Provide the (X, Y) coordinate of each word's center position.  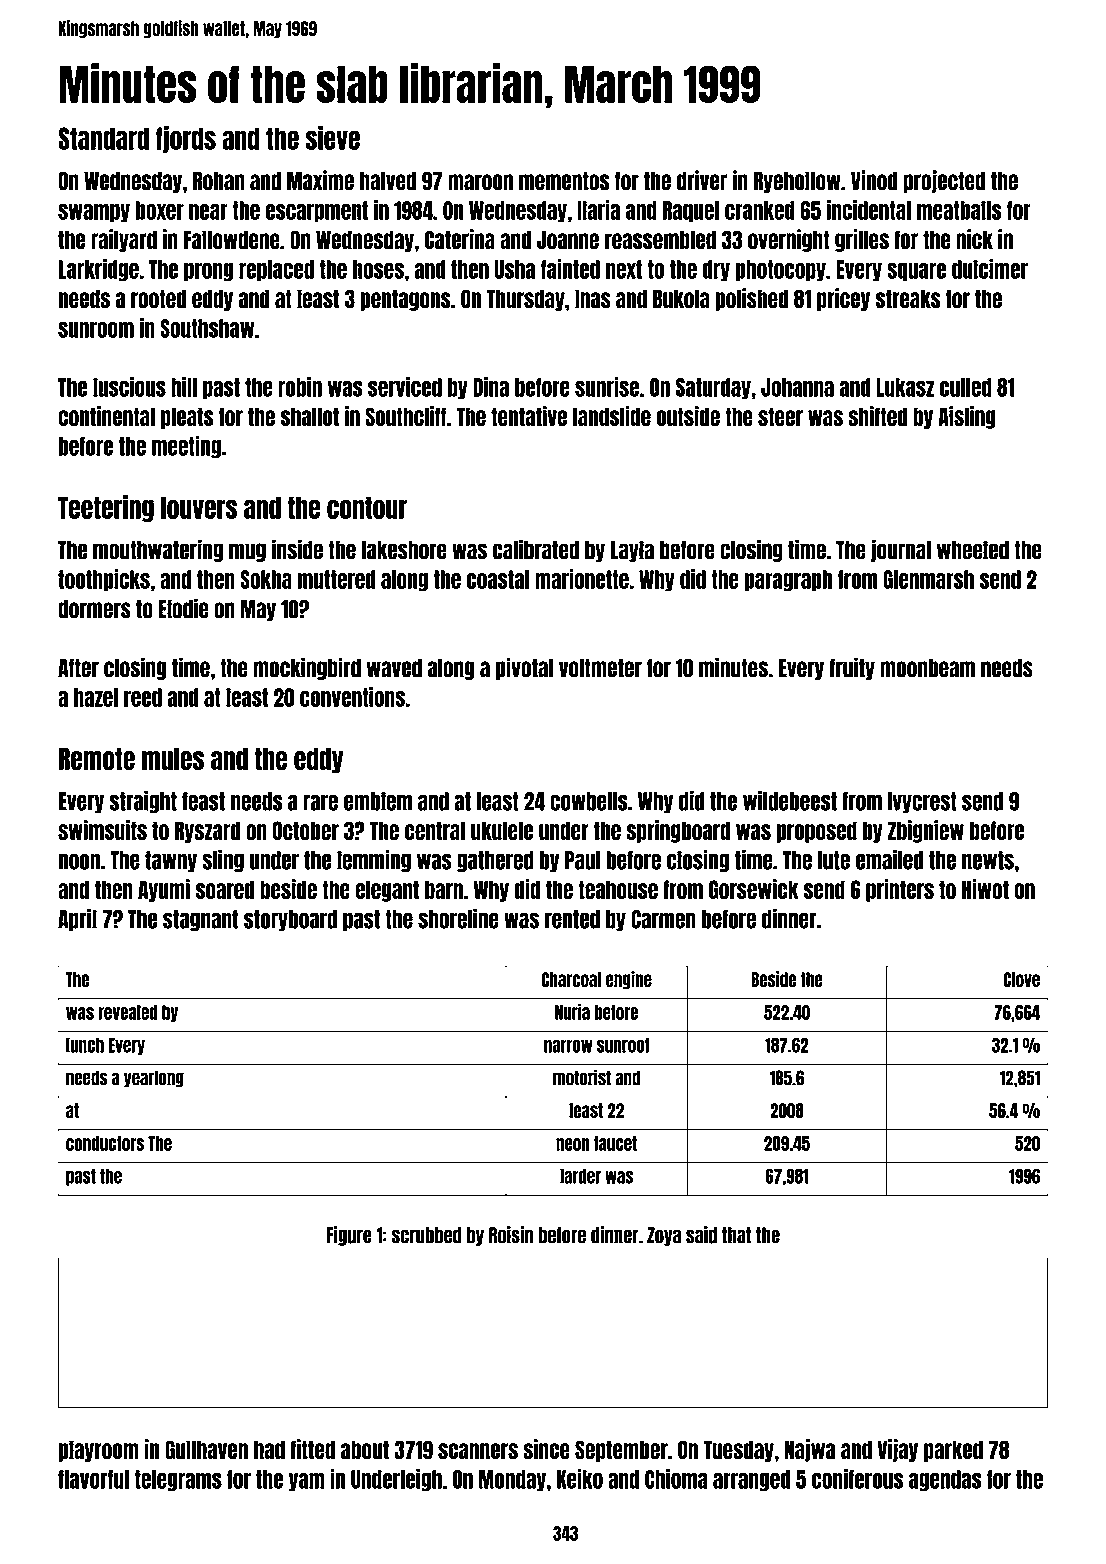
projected (944, 181)
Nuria (572, 1012)
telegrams (178, 1481)
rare (320, 802)
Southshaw (207, 328)
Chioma (676, 1479)
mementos (564, 181)
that (736, 1235)
